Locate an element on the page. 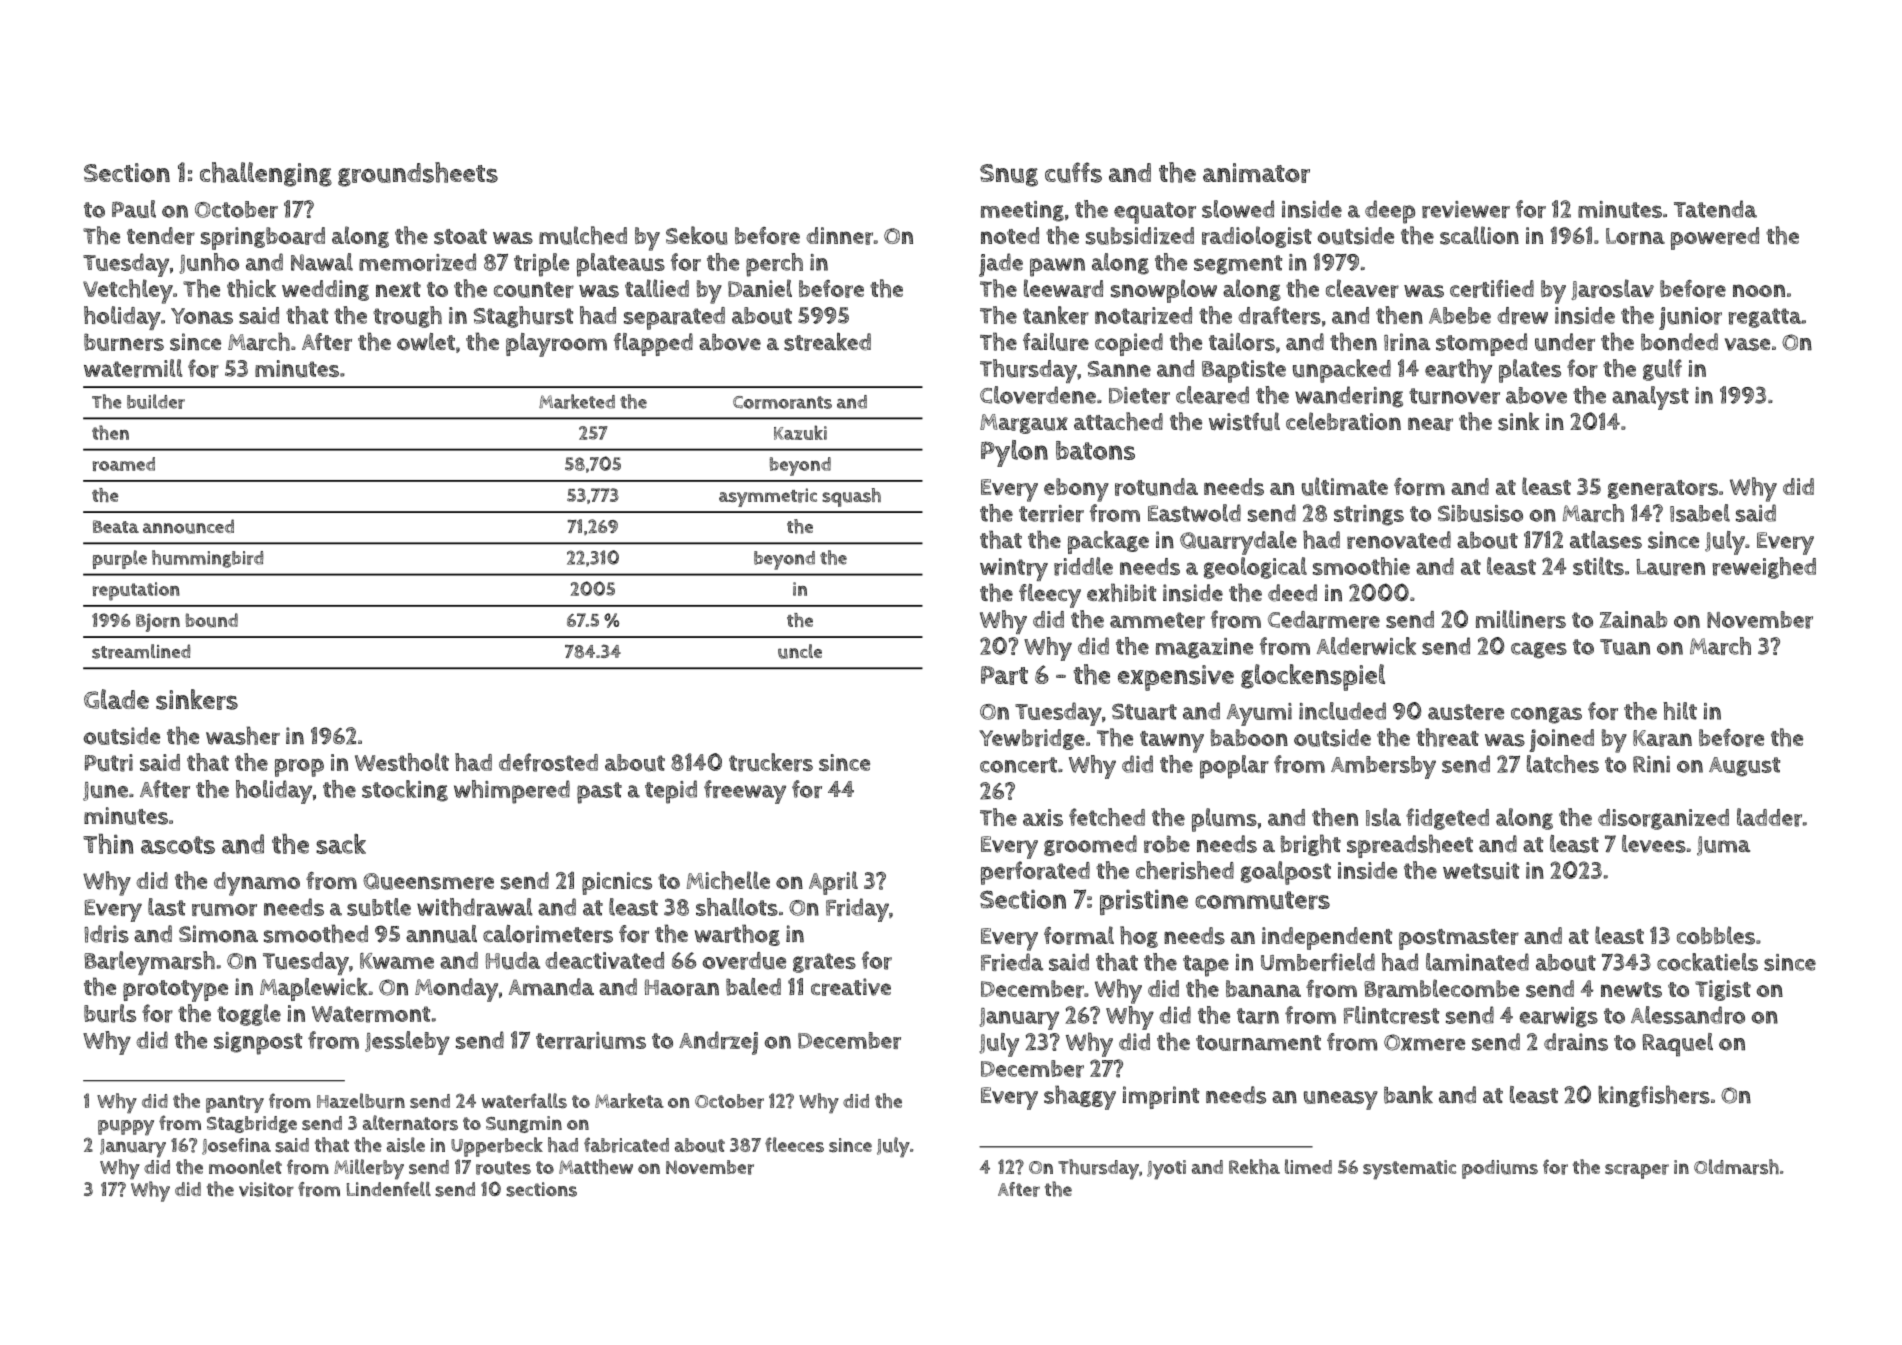 This document has height=1345, width=1902. tarn is located at coordinates (1258, 1016).
